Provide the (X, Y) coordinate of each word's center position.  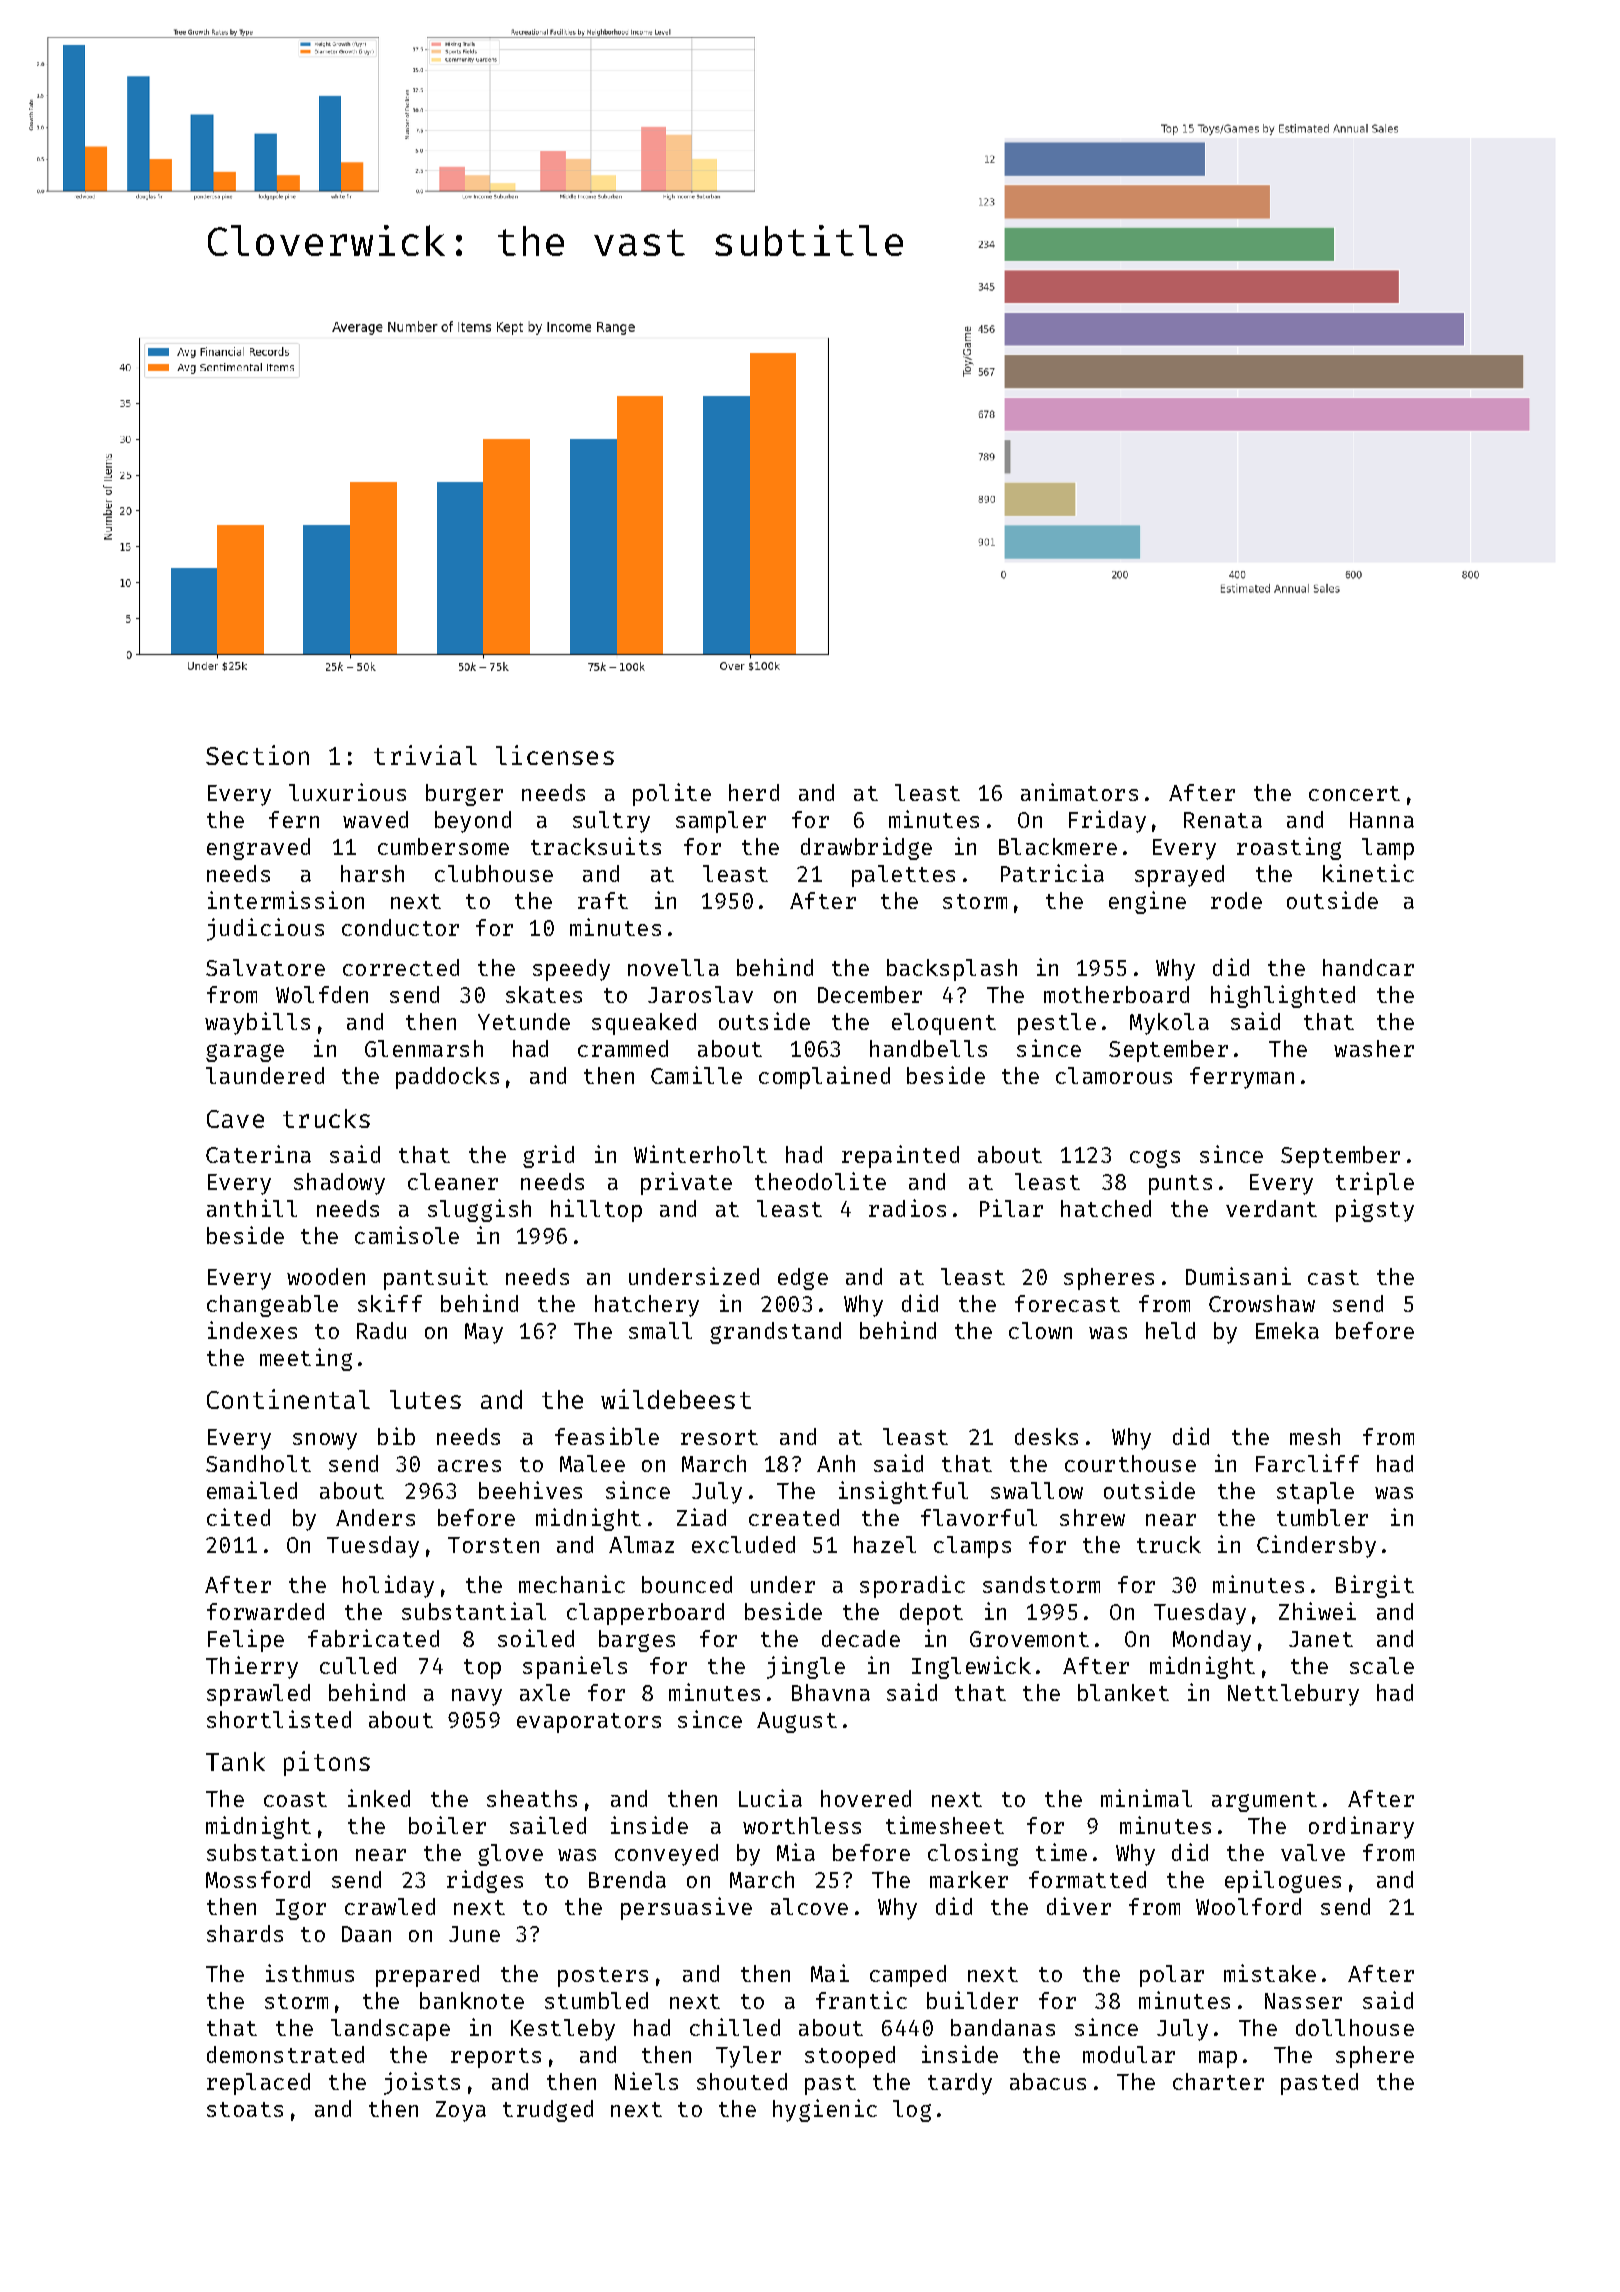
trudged (548, 2111)
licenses (555, 755)
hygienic (825, 2110)
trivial (425, 755)
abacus (1048, 2081)
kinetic (1368, 873)
